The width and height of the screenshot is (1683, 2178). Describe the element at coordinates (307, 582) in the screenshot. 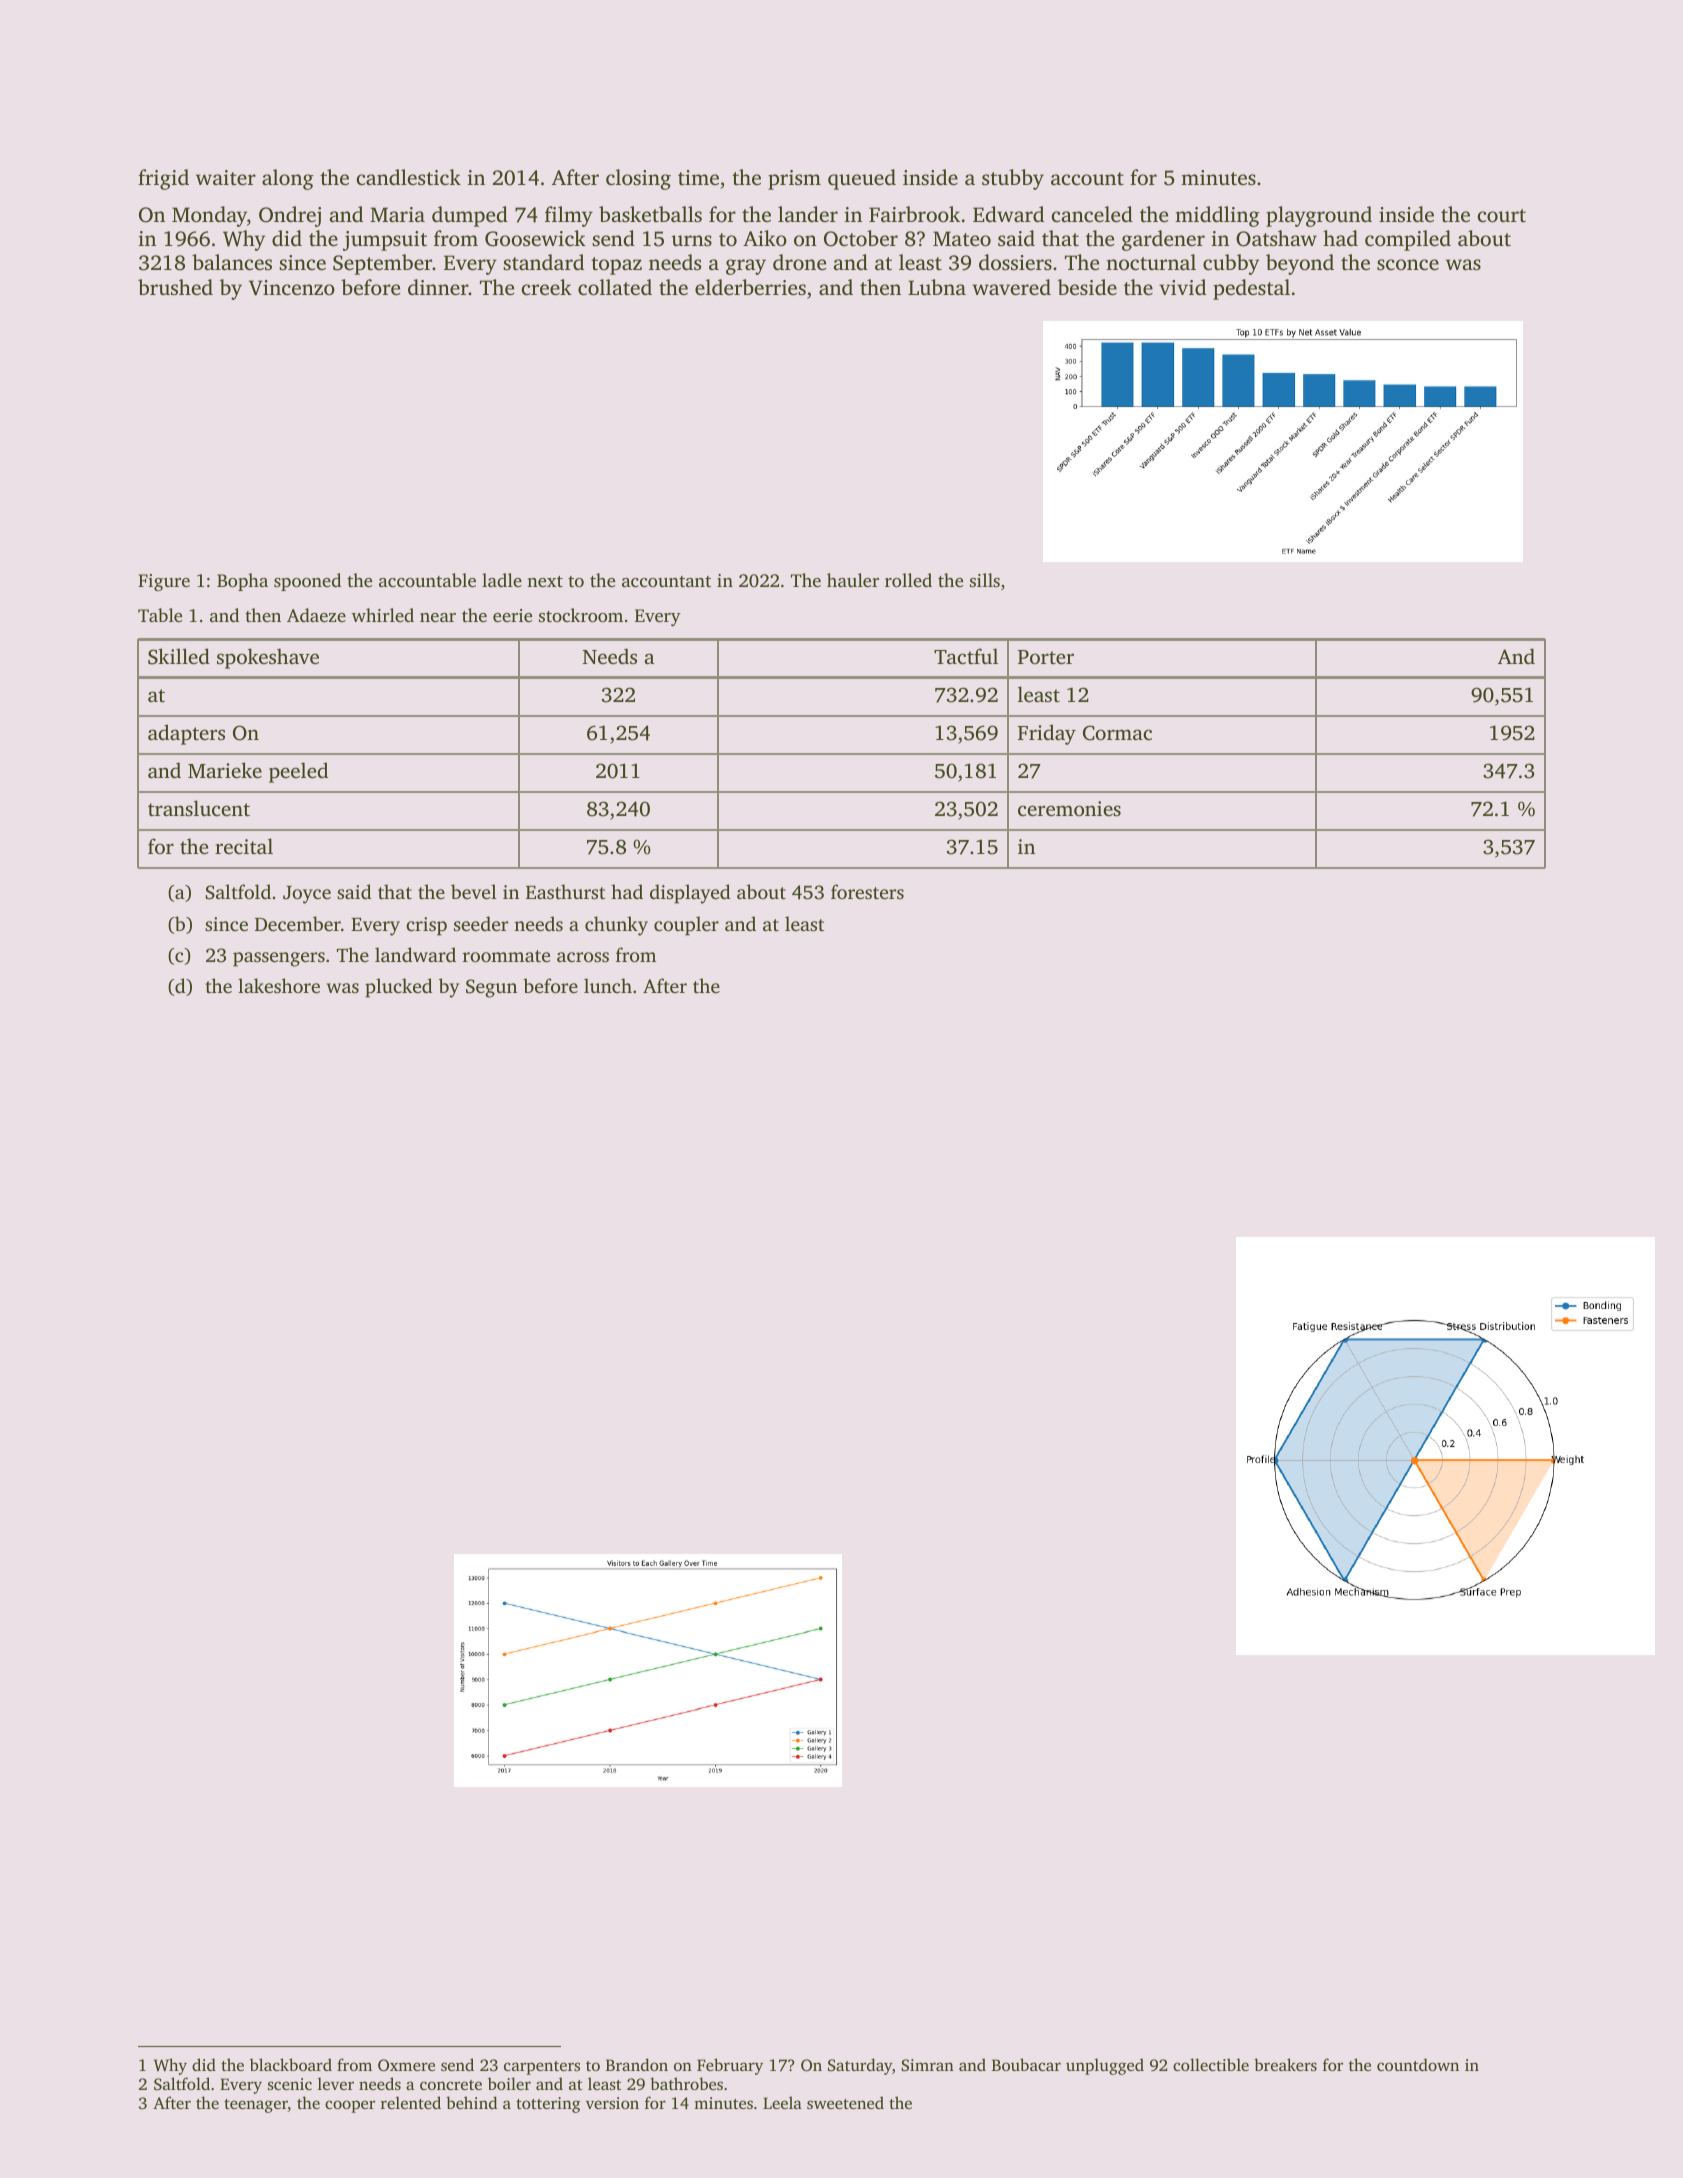

I see `spooned` at that location.
